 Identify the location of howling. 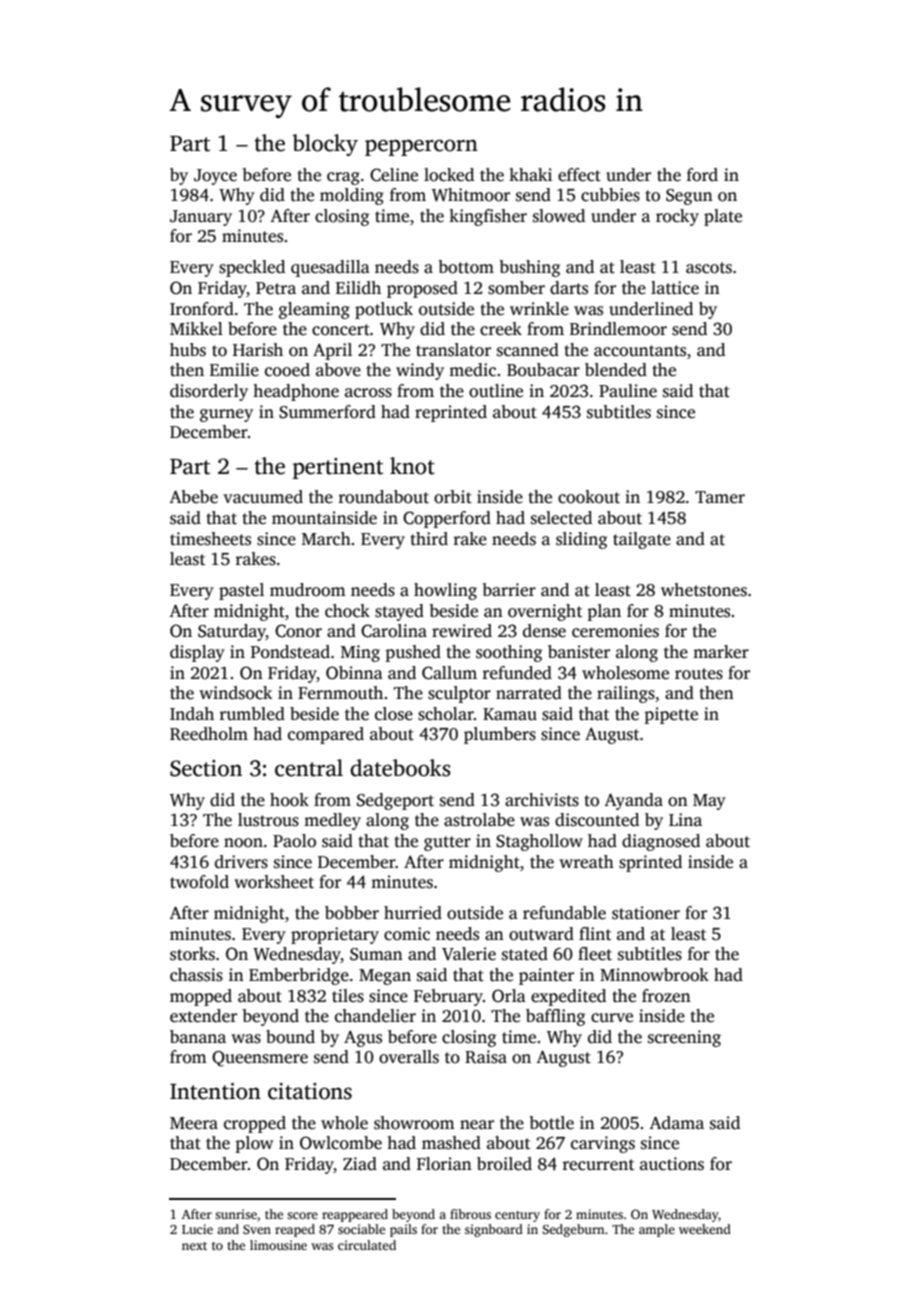
(445, 591).
